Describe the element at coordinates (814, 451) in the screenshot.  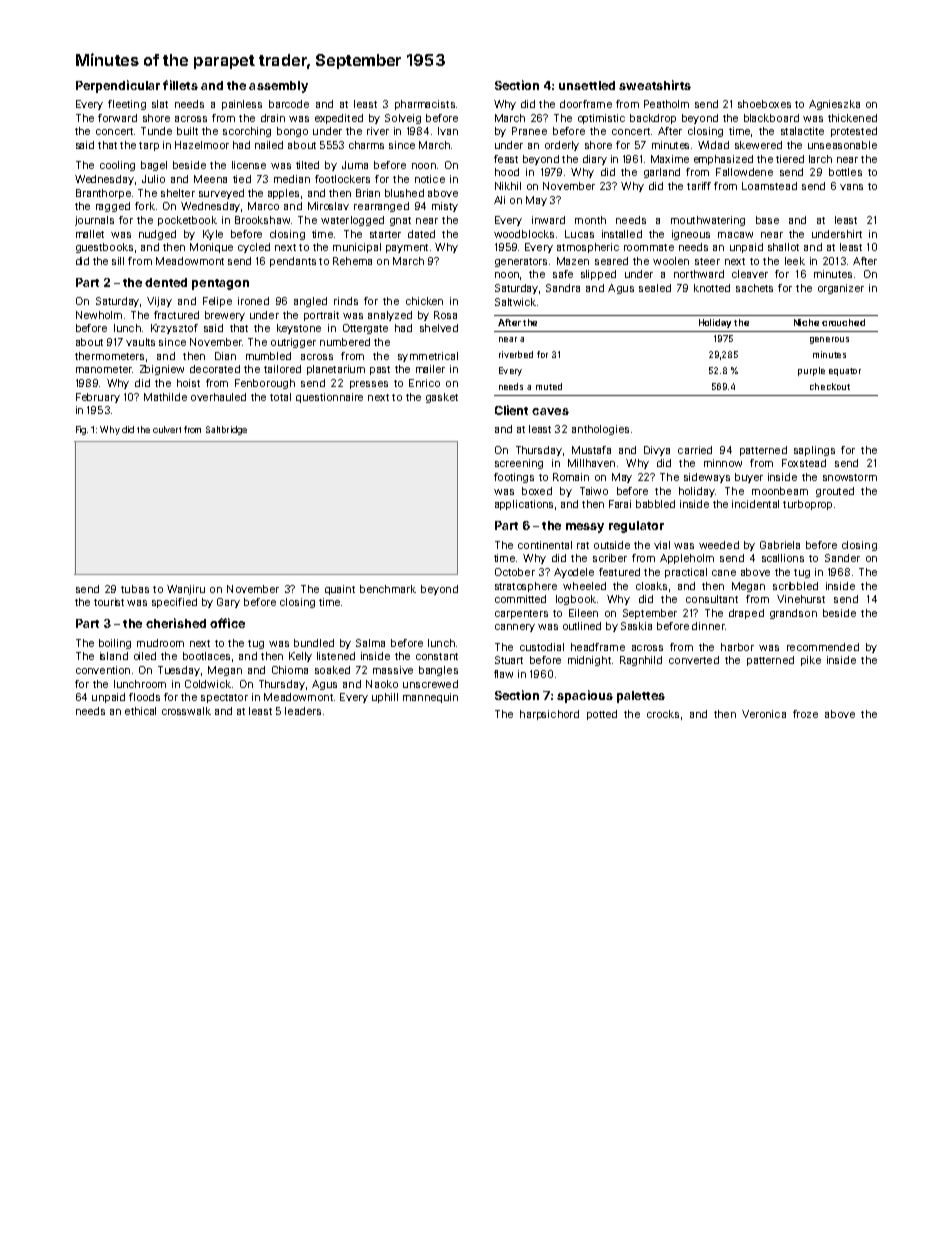
I see `saplings` at that location.
